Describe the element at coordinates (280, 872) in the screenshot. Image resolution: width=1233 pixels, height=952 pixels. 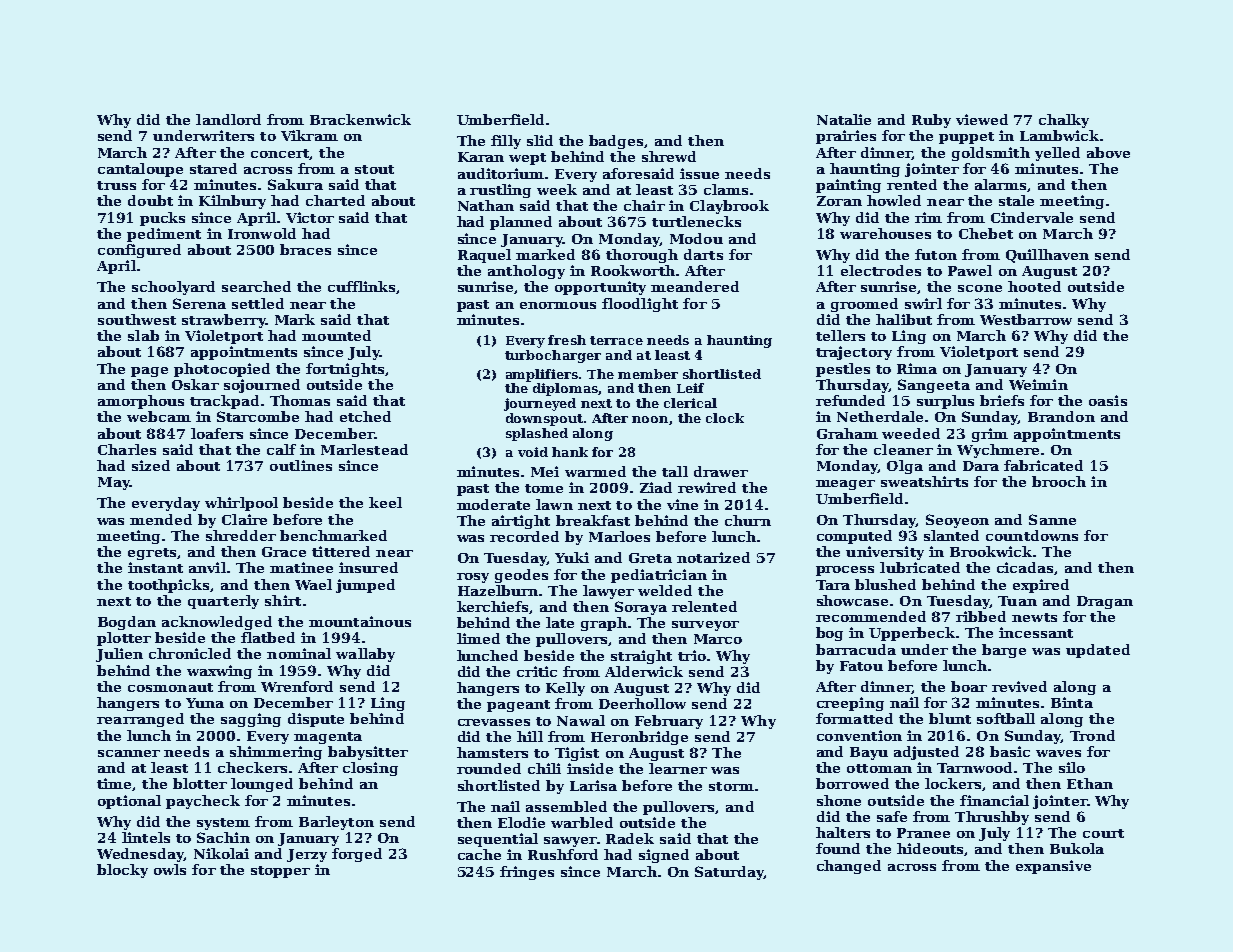
I see `stopper` at that location.
